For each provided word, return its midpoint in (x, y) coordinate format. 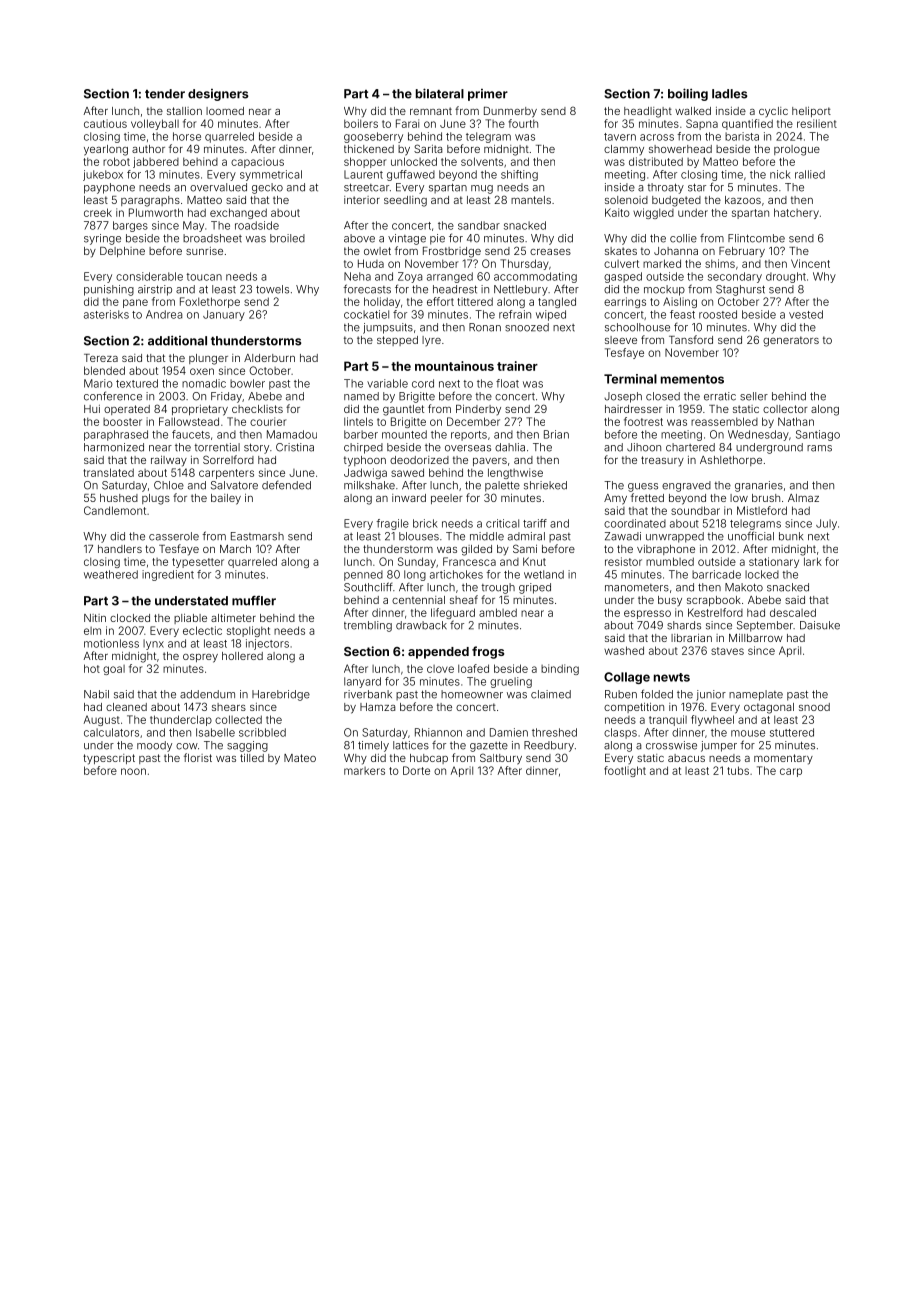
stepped (397, 341)
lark (813, 561)
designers (218, 95)
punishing (109, 290)
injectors (267, 644)
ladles (729, 94)
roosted (718, 314)
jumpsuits (388, 328)
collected (238, 719)
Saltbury (501, 759)
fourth (523, 123)
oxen (202, 371)
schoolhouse (637, 327)
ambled (498, 612)
